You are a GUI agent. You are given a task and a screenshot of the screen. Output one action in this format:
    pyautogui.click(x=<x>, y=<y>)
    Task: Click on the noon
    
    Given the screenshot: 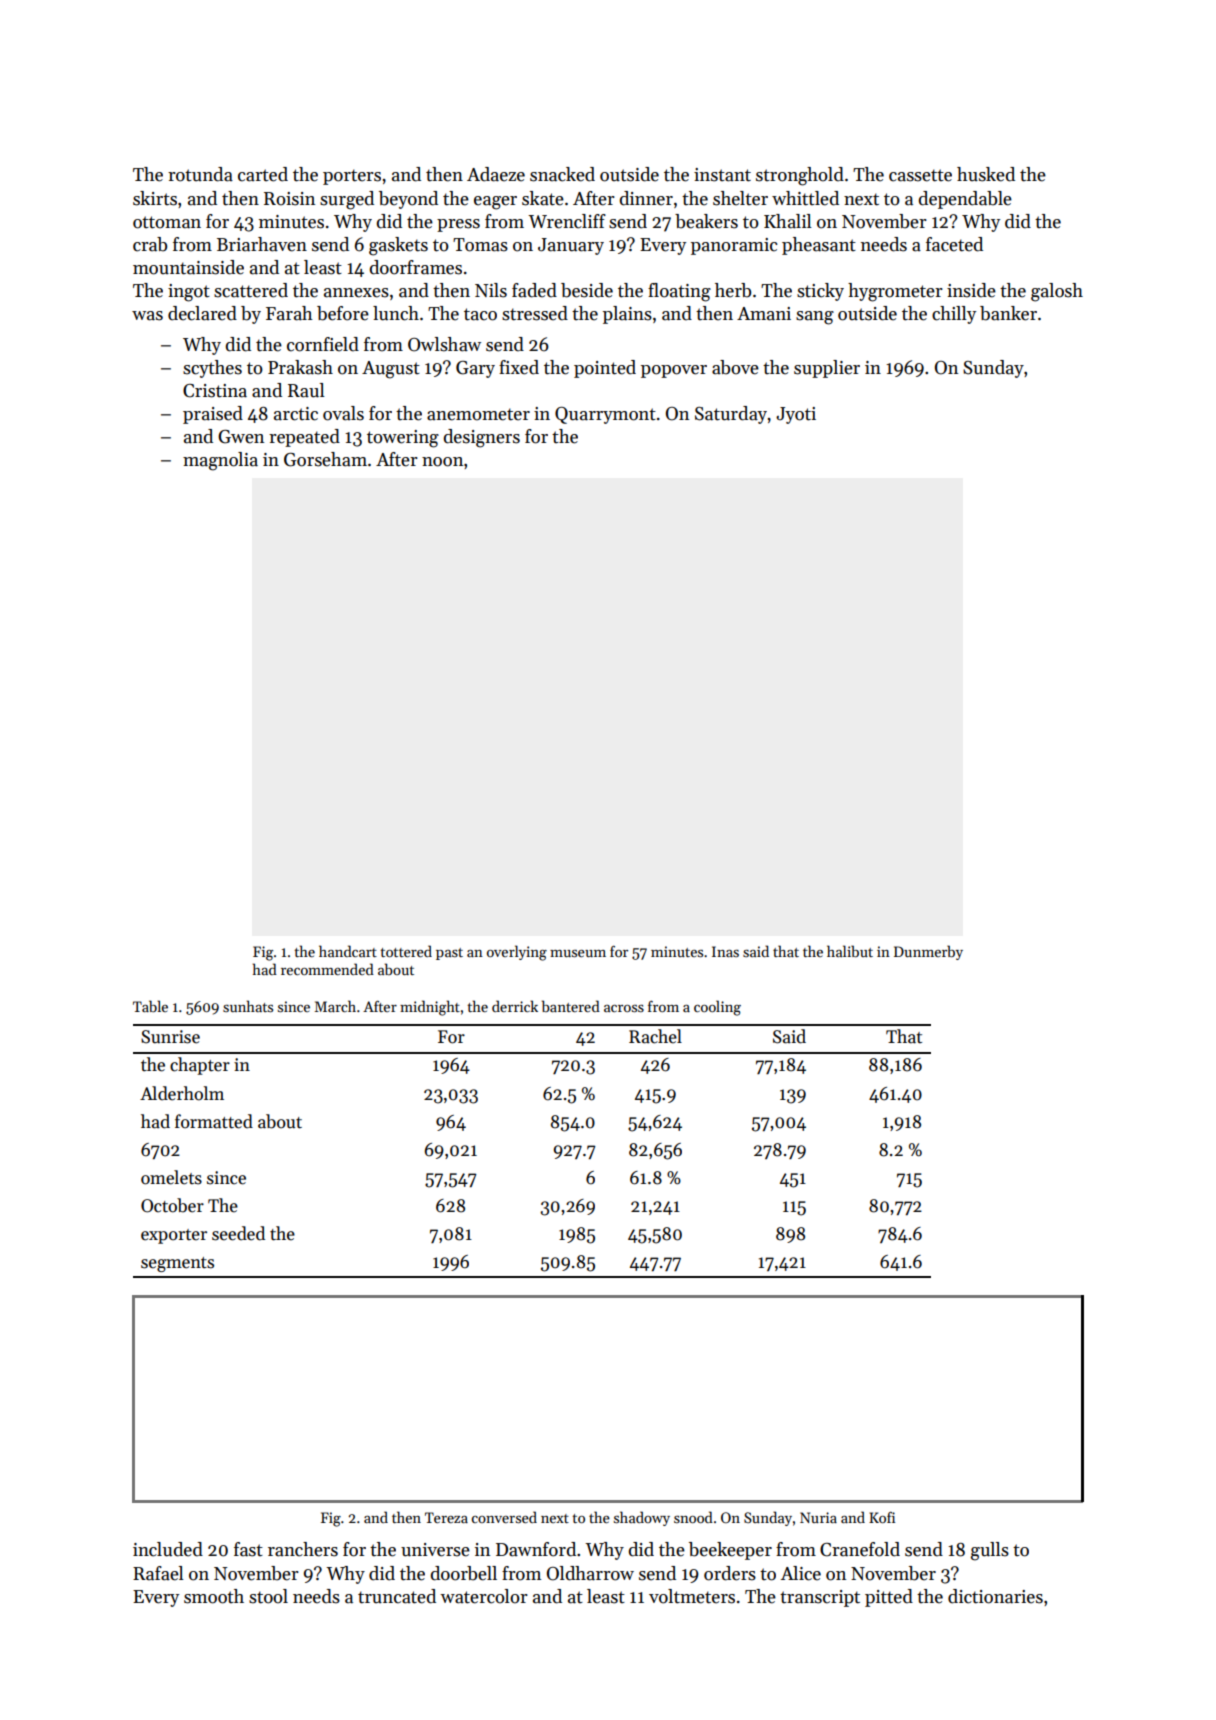 What is the action you would take?
    pyautogui.click(x=442, y=462)
